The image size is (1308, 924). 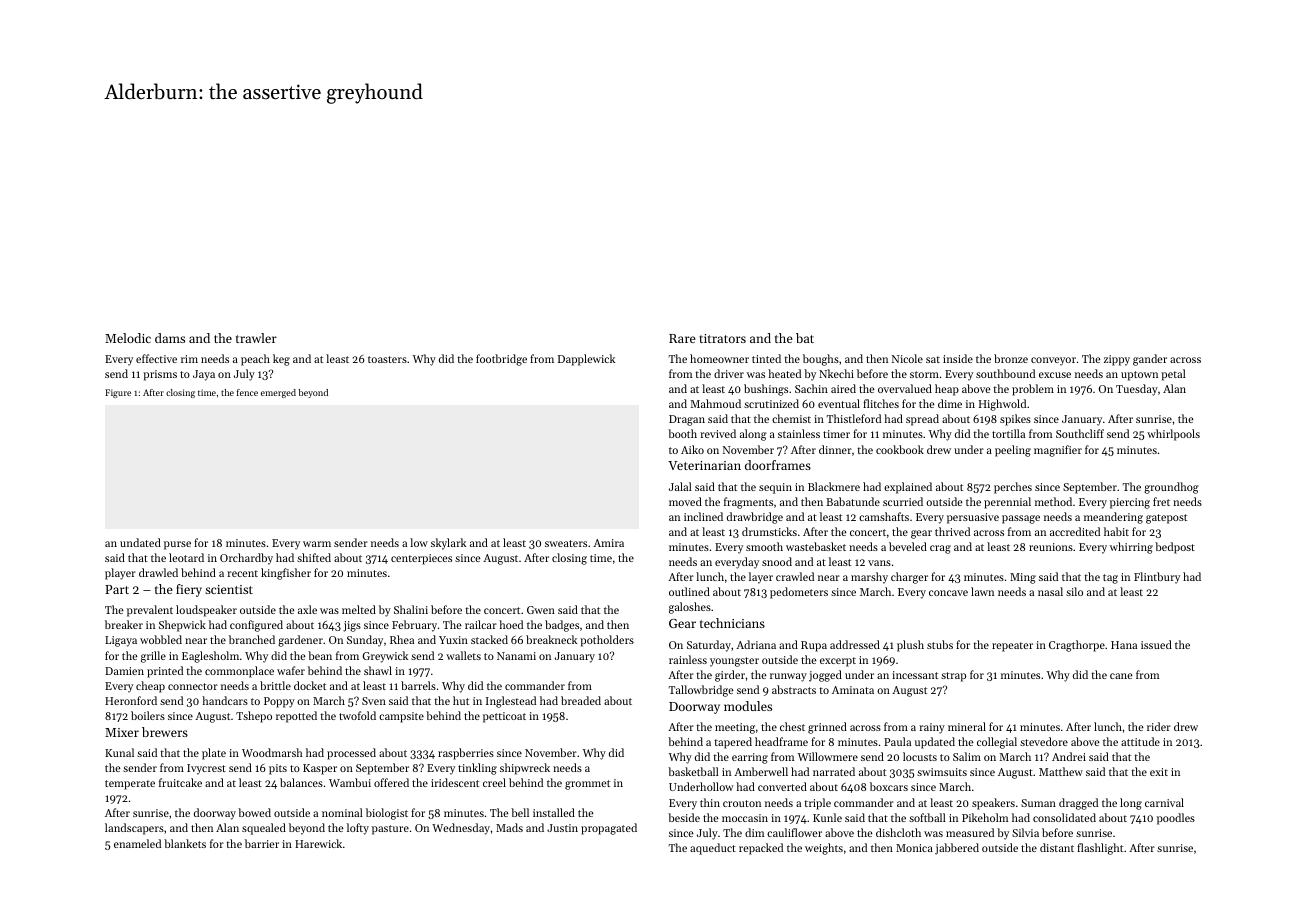 What do you see at coordinates (1121, 676) in the screenshot?
I see `cane` at bounding box center [1121, 676].
